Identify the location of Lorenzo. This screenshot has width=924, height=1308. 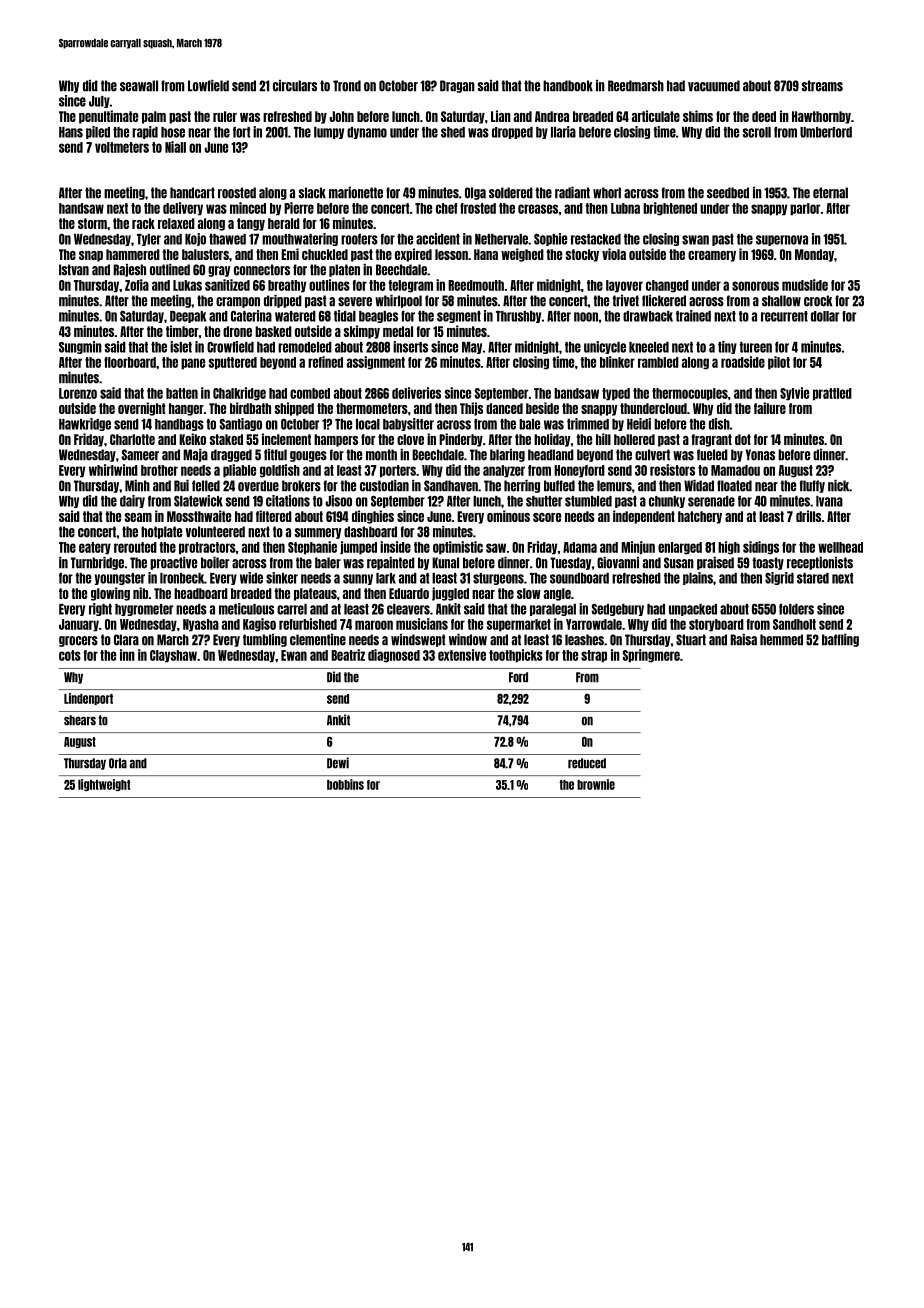
(78, 393).
